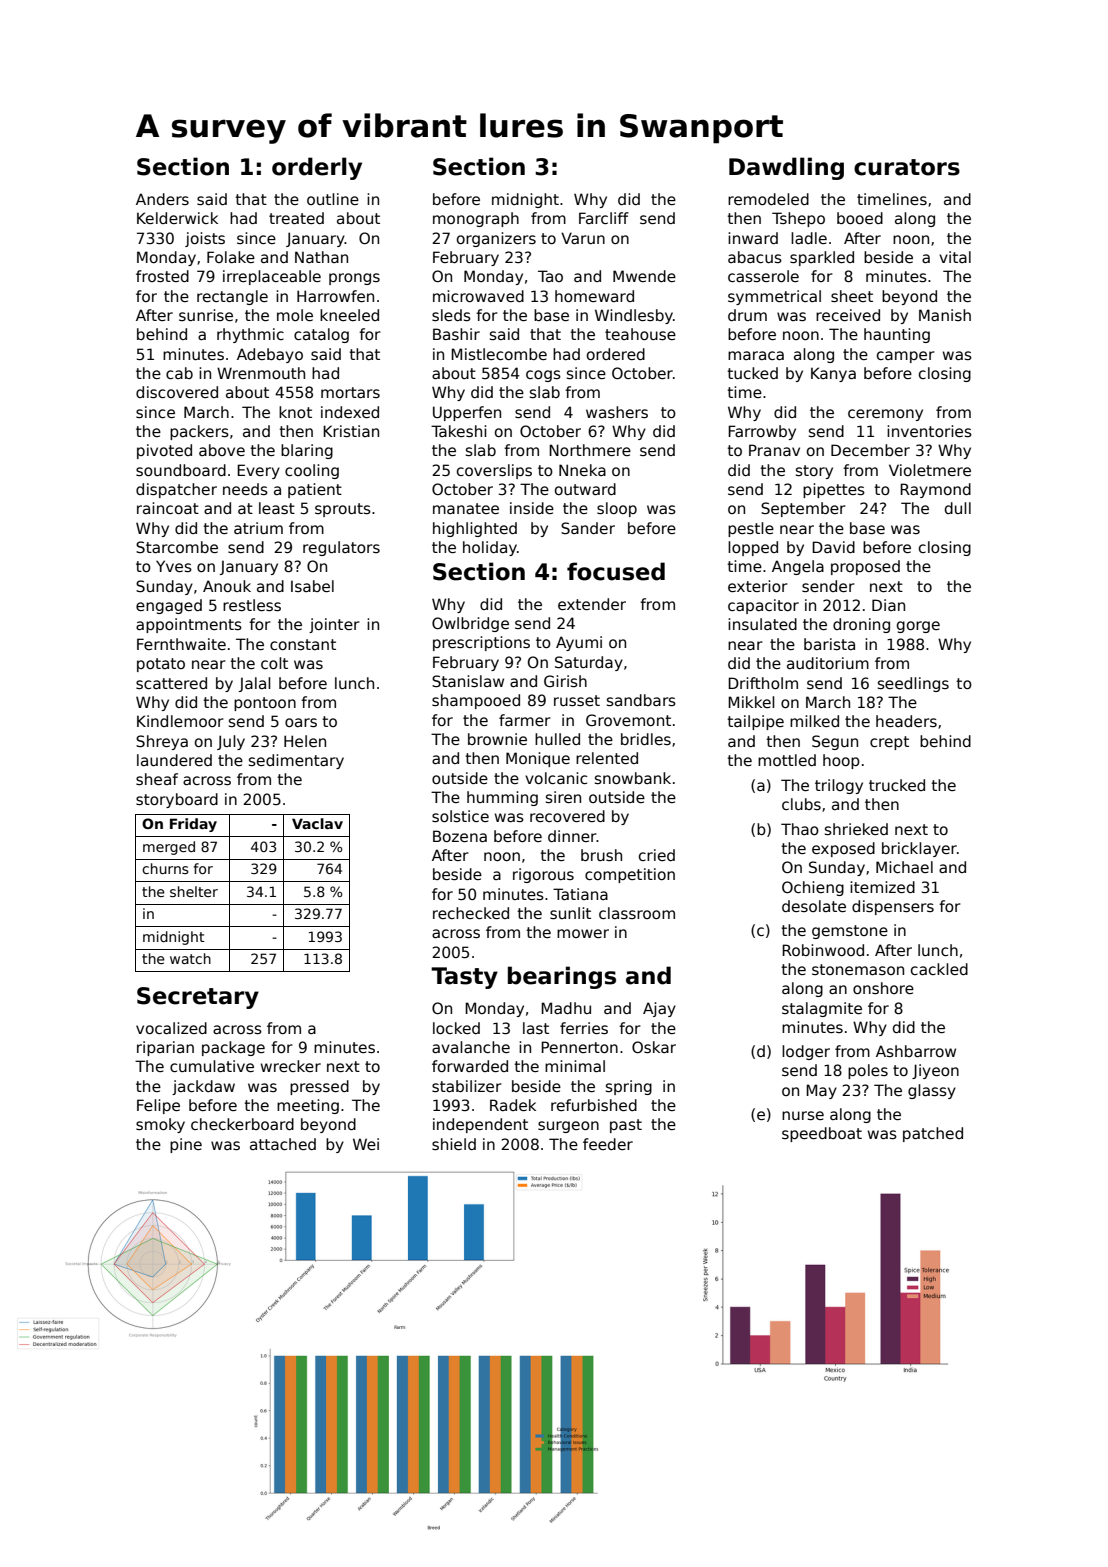 This image has width=1108, height=1567. What do you see at coordinates (194, 891) in the image?
I see `shelter` at bounding box center [194, 891].
